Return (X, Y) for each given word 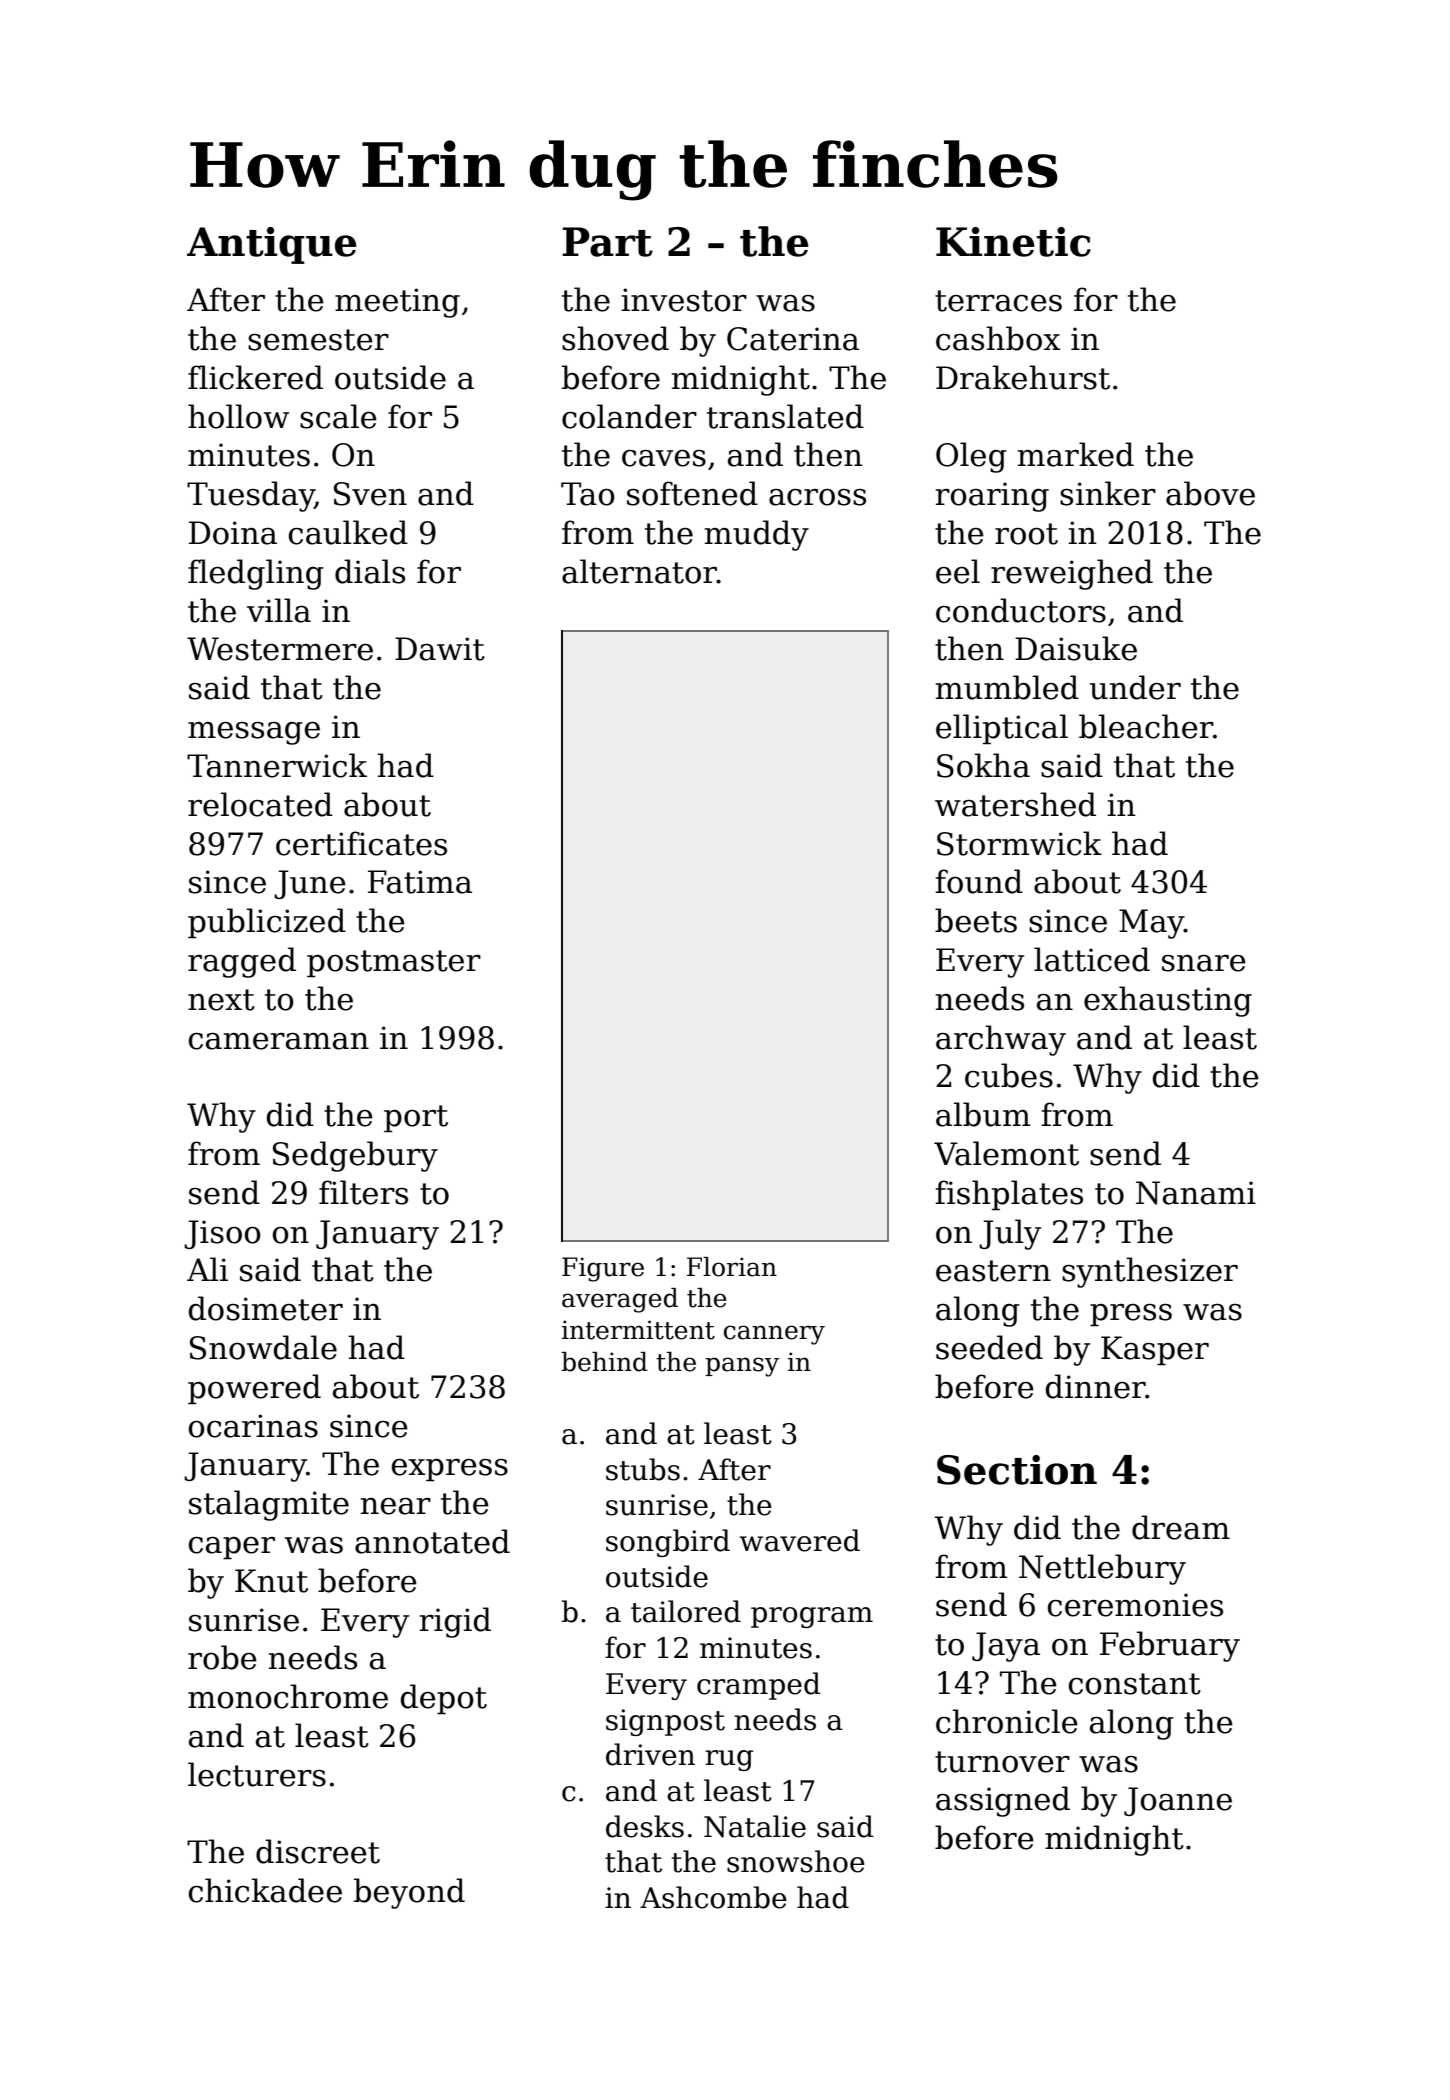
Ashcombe (713, 1897)
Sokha (983, 765)
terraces (998, 301)
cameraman (279, 1041)
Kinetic (1013, 242)
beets (976, 920)
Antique (272, 245)
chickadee (265, 1890)
